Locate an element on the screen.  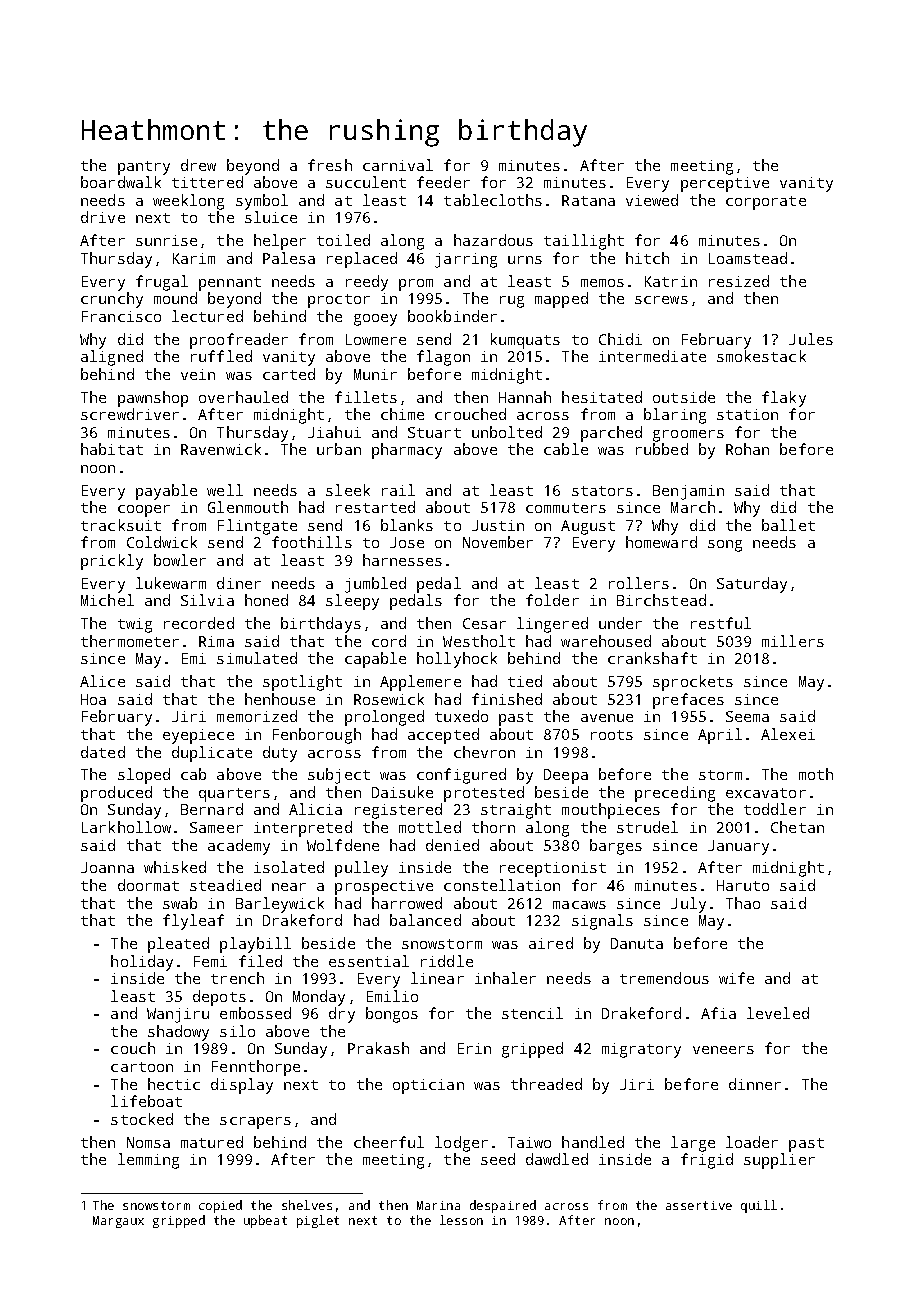
drew is located at coordinates (198, 165).
